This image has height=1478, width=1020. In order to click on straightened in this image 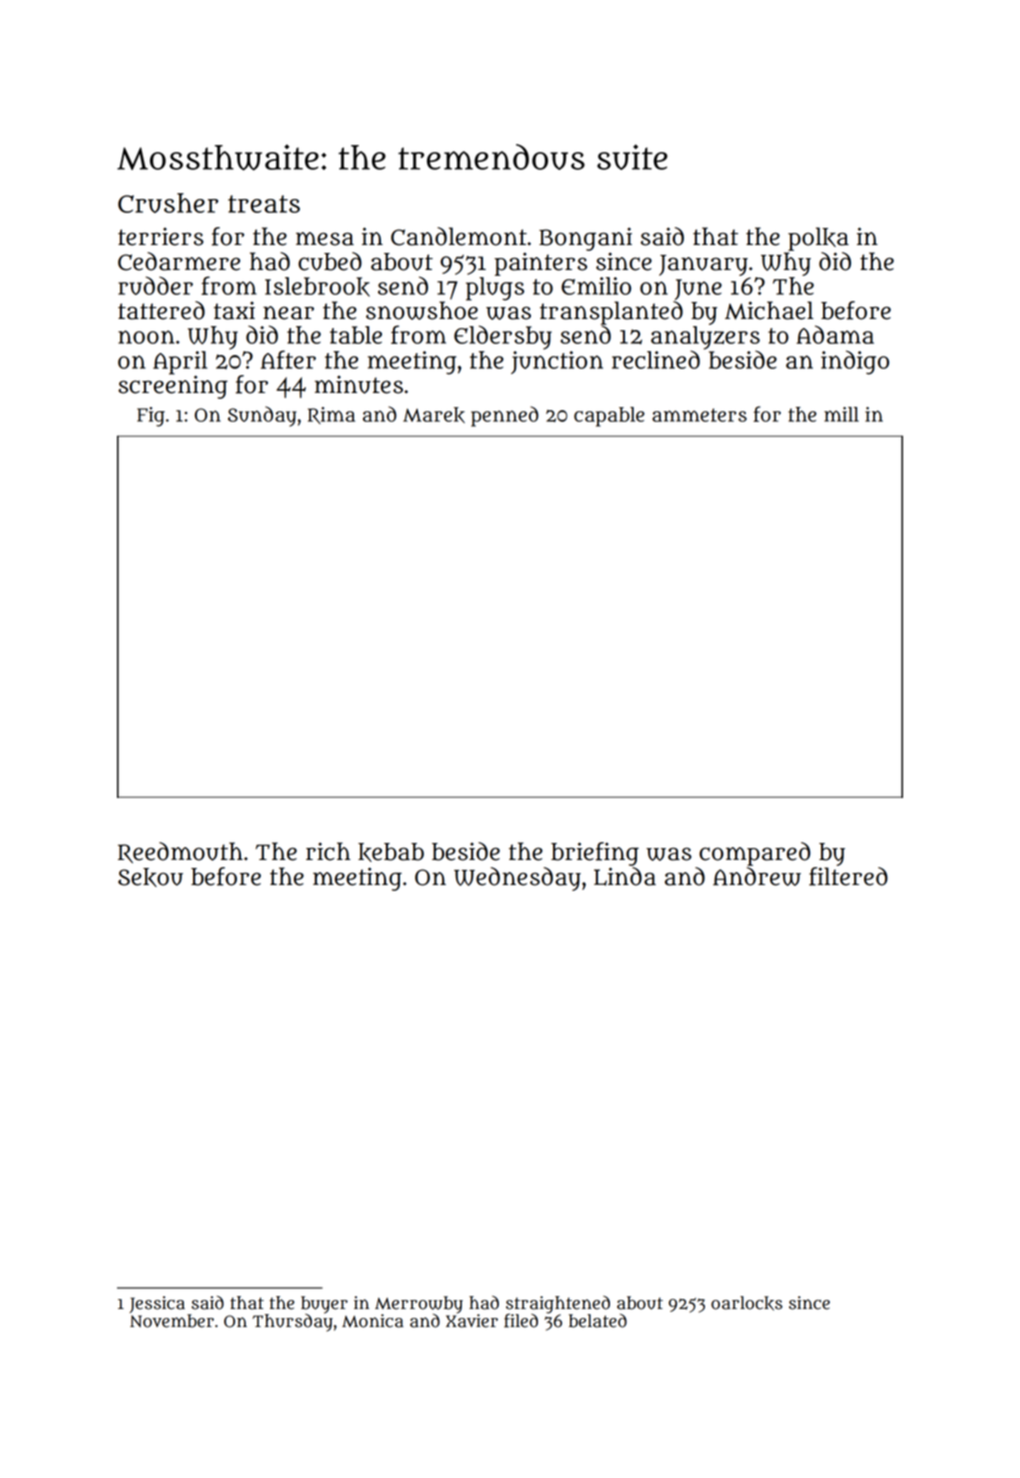, I will do `click(558, 1304)`.
